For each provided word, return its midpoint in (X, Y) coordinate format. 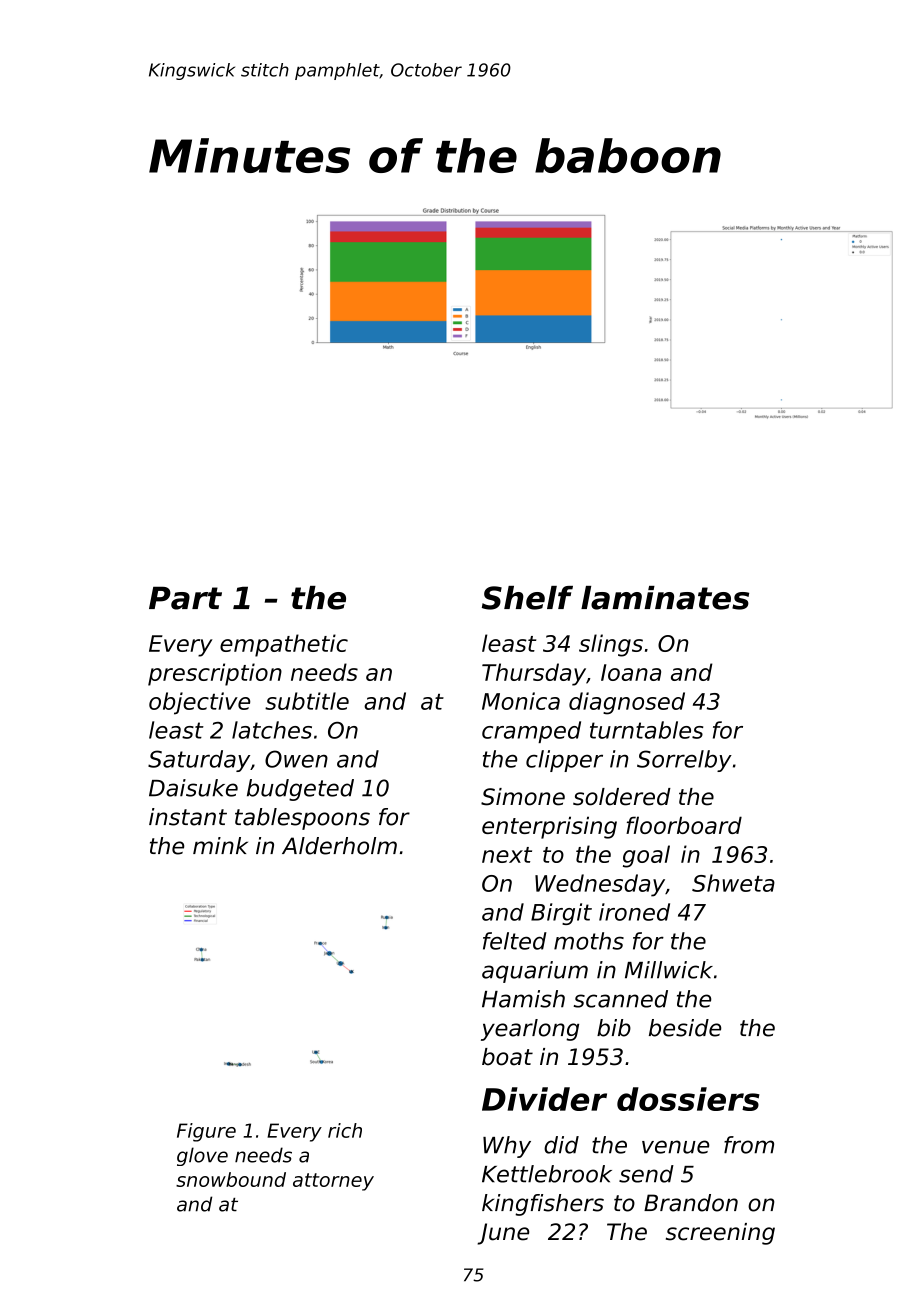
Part (185, 598)
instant (188, 817)
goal (646, 856)
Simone (523, 797)
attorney (333, 1182)
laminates (665, 598)
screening (720, 1234)
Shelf (527, 598)
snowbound (231, 1179)
